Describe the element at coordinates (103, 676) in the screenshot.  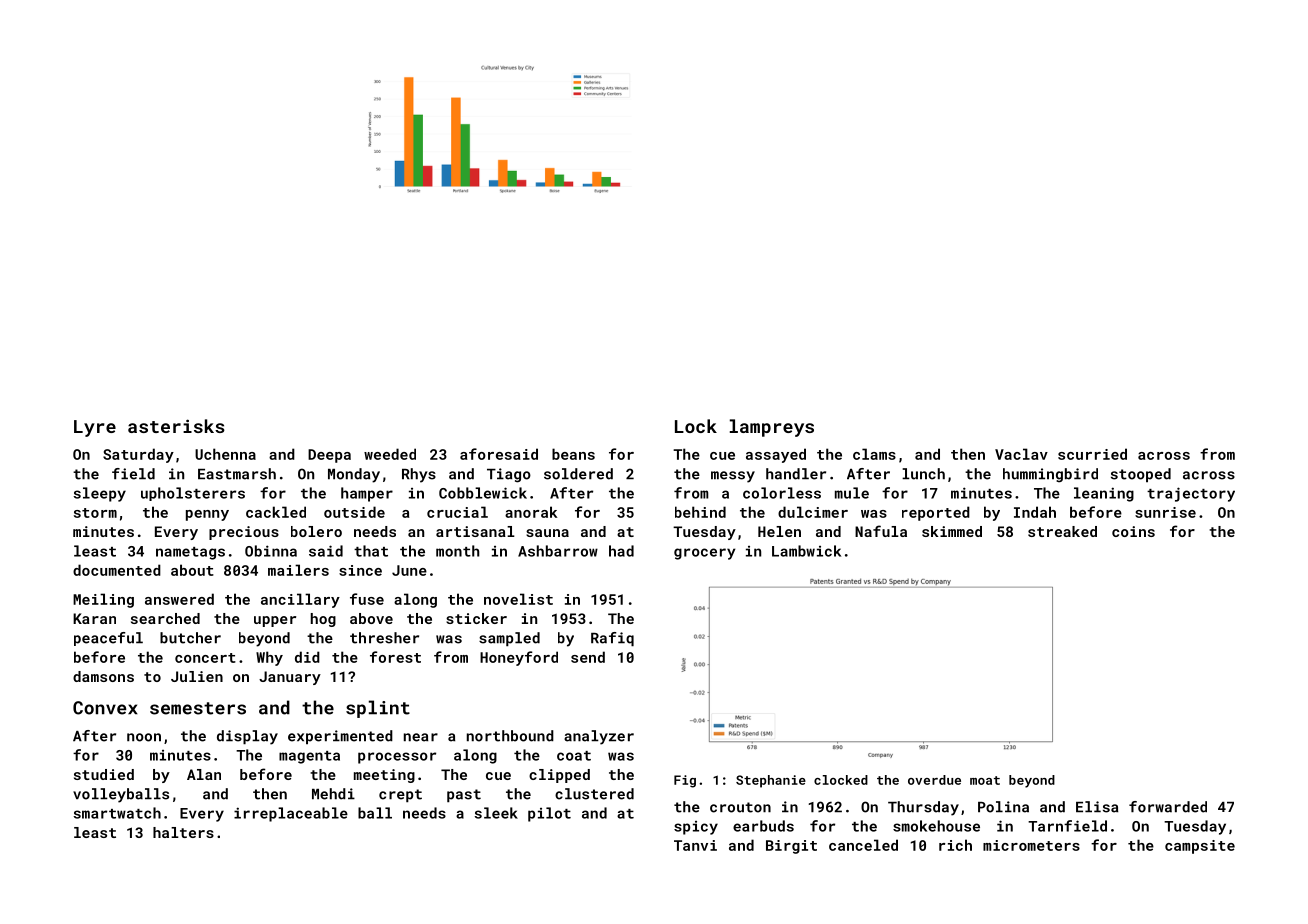
I see `damsons` at that location.
